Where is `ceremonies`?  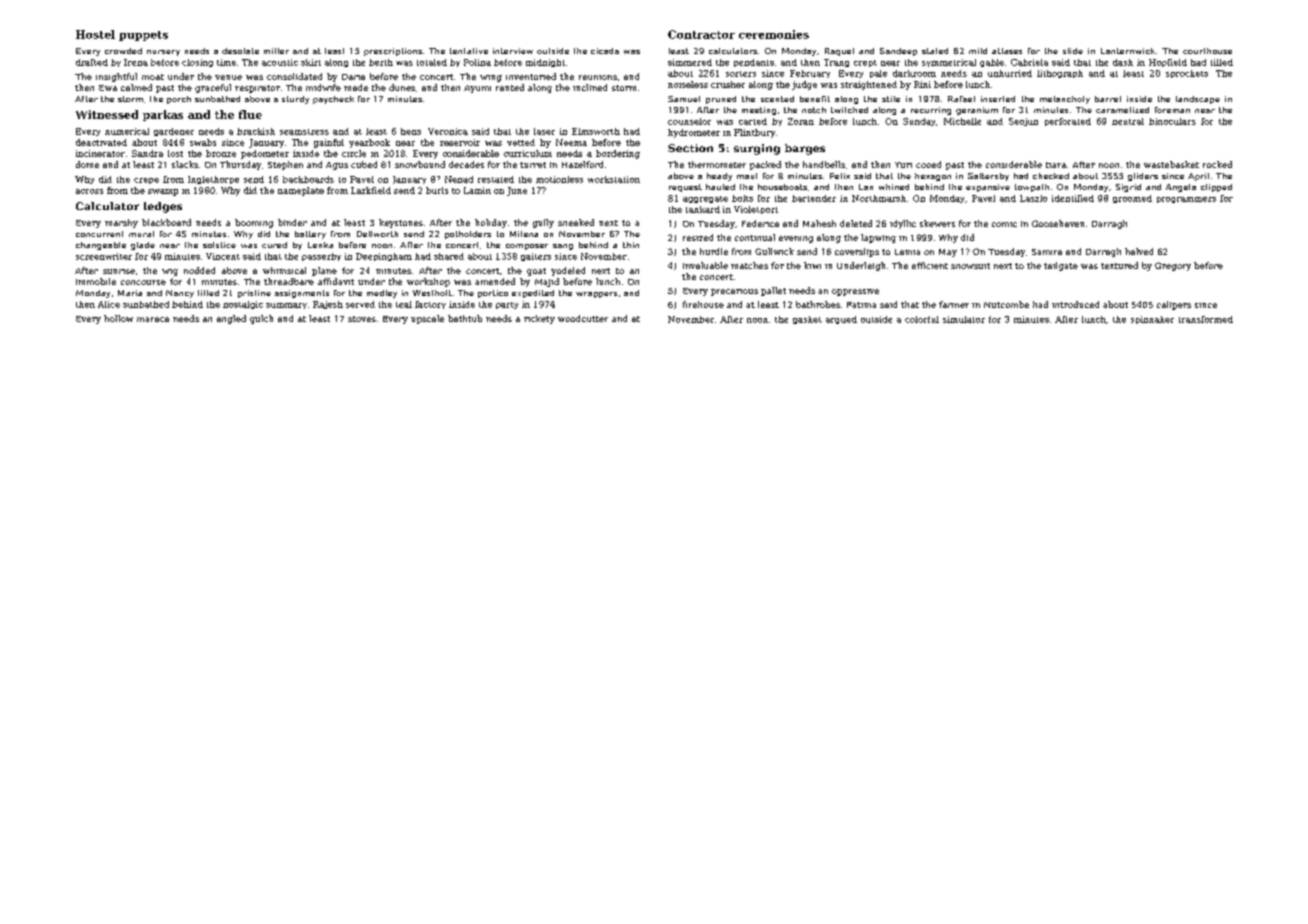
ceremonies is located at coordinates (774, 34).
